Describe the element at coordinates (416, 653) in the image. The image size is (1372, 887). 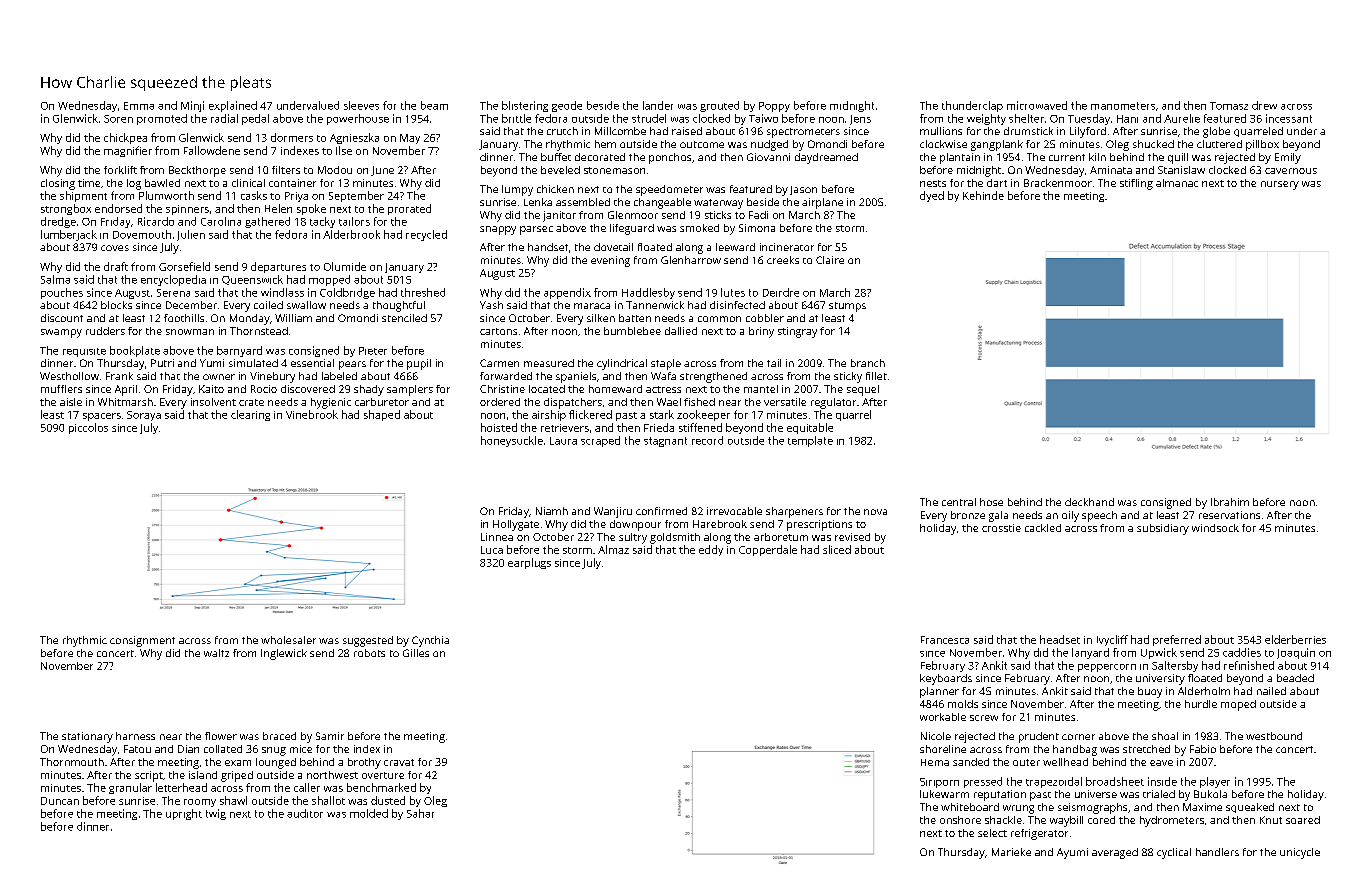
I see `Gilles` at that location.
